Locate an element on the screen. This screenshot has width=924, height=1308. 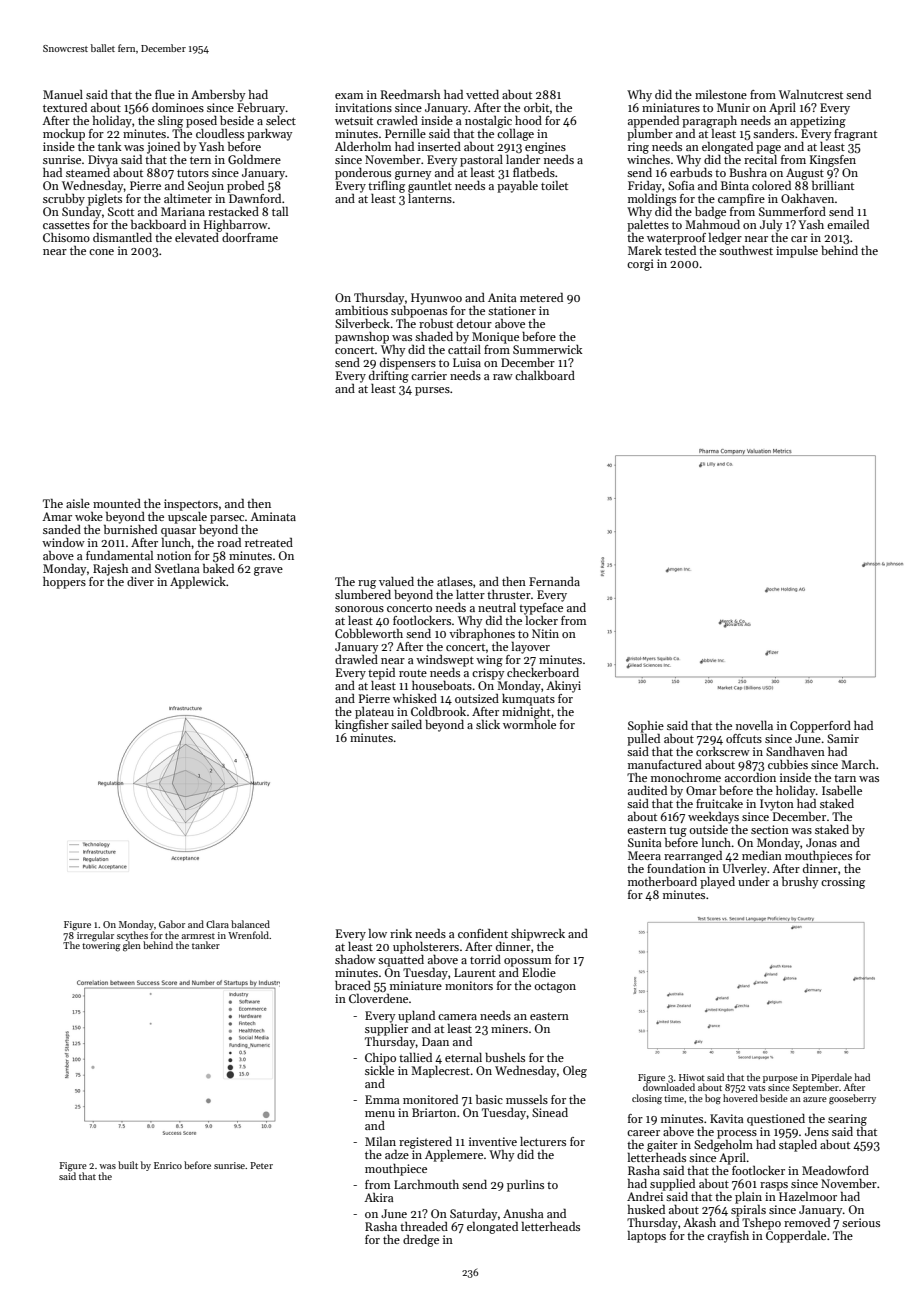
Peter is located at coordinates (261, 1165).
